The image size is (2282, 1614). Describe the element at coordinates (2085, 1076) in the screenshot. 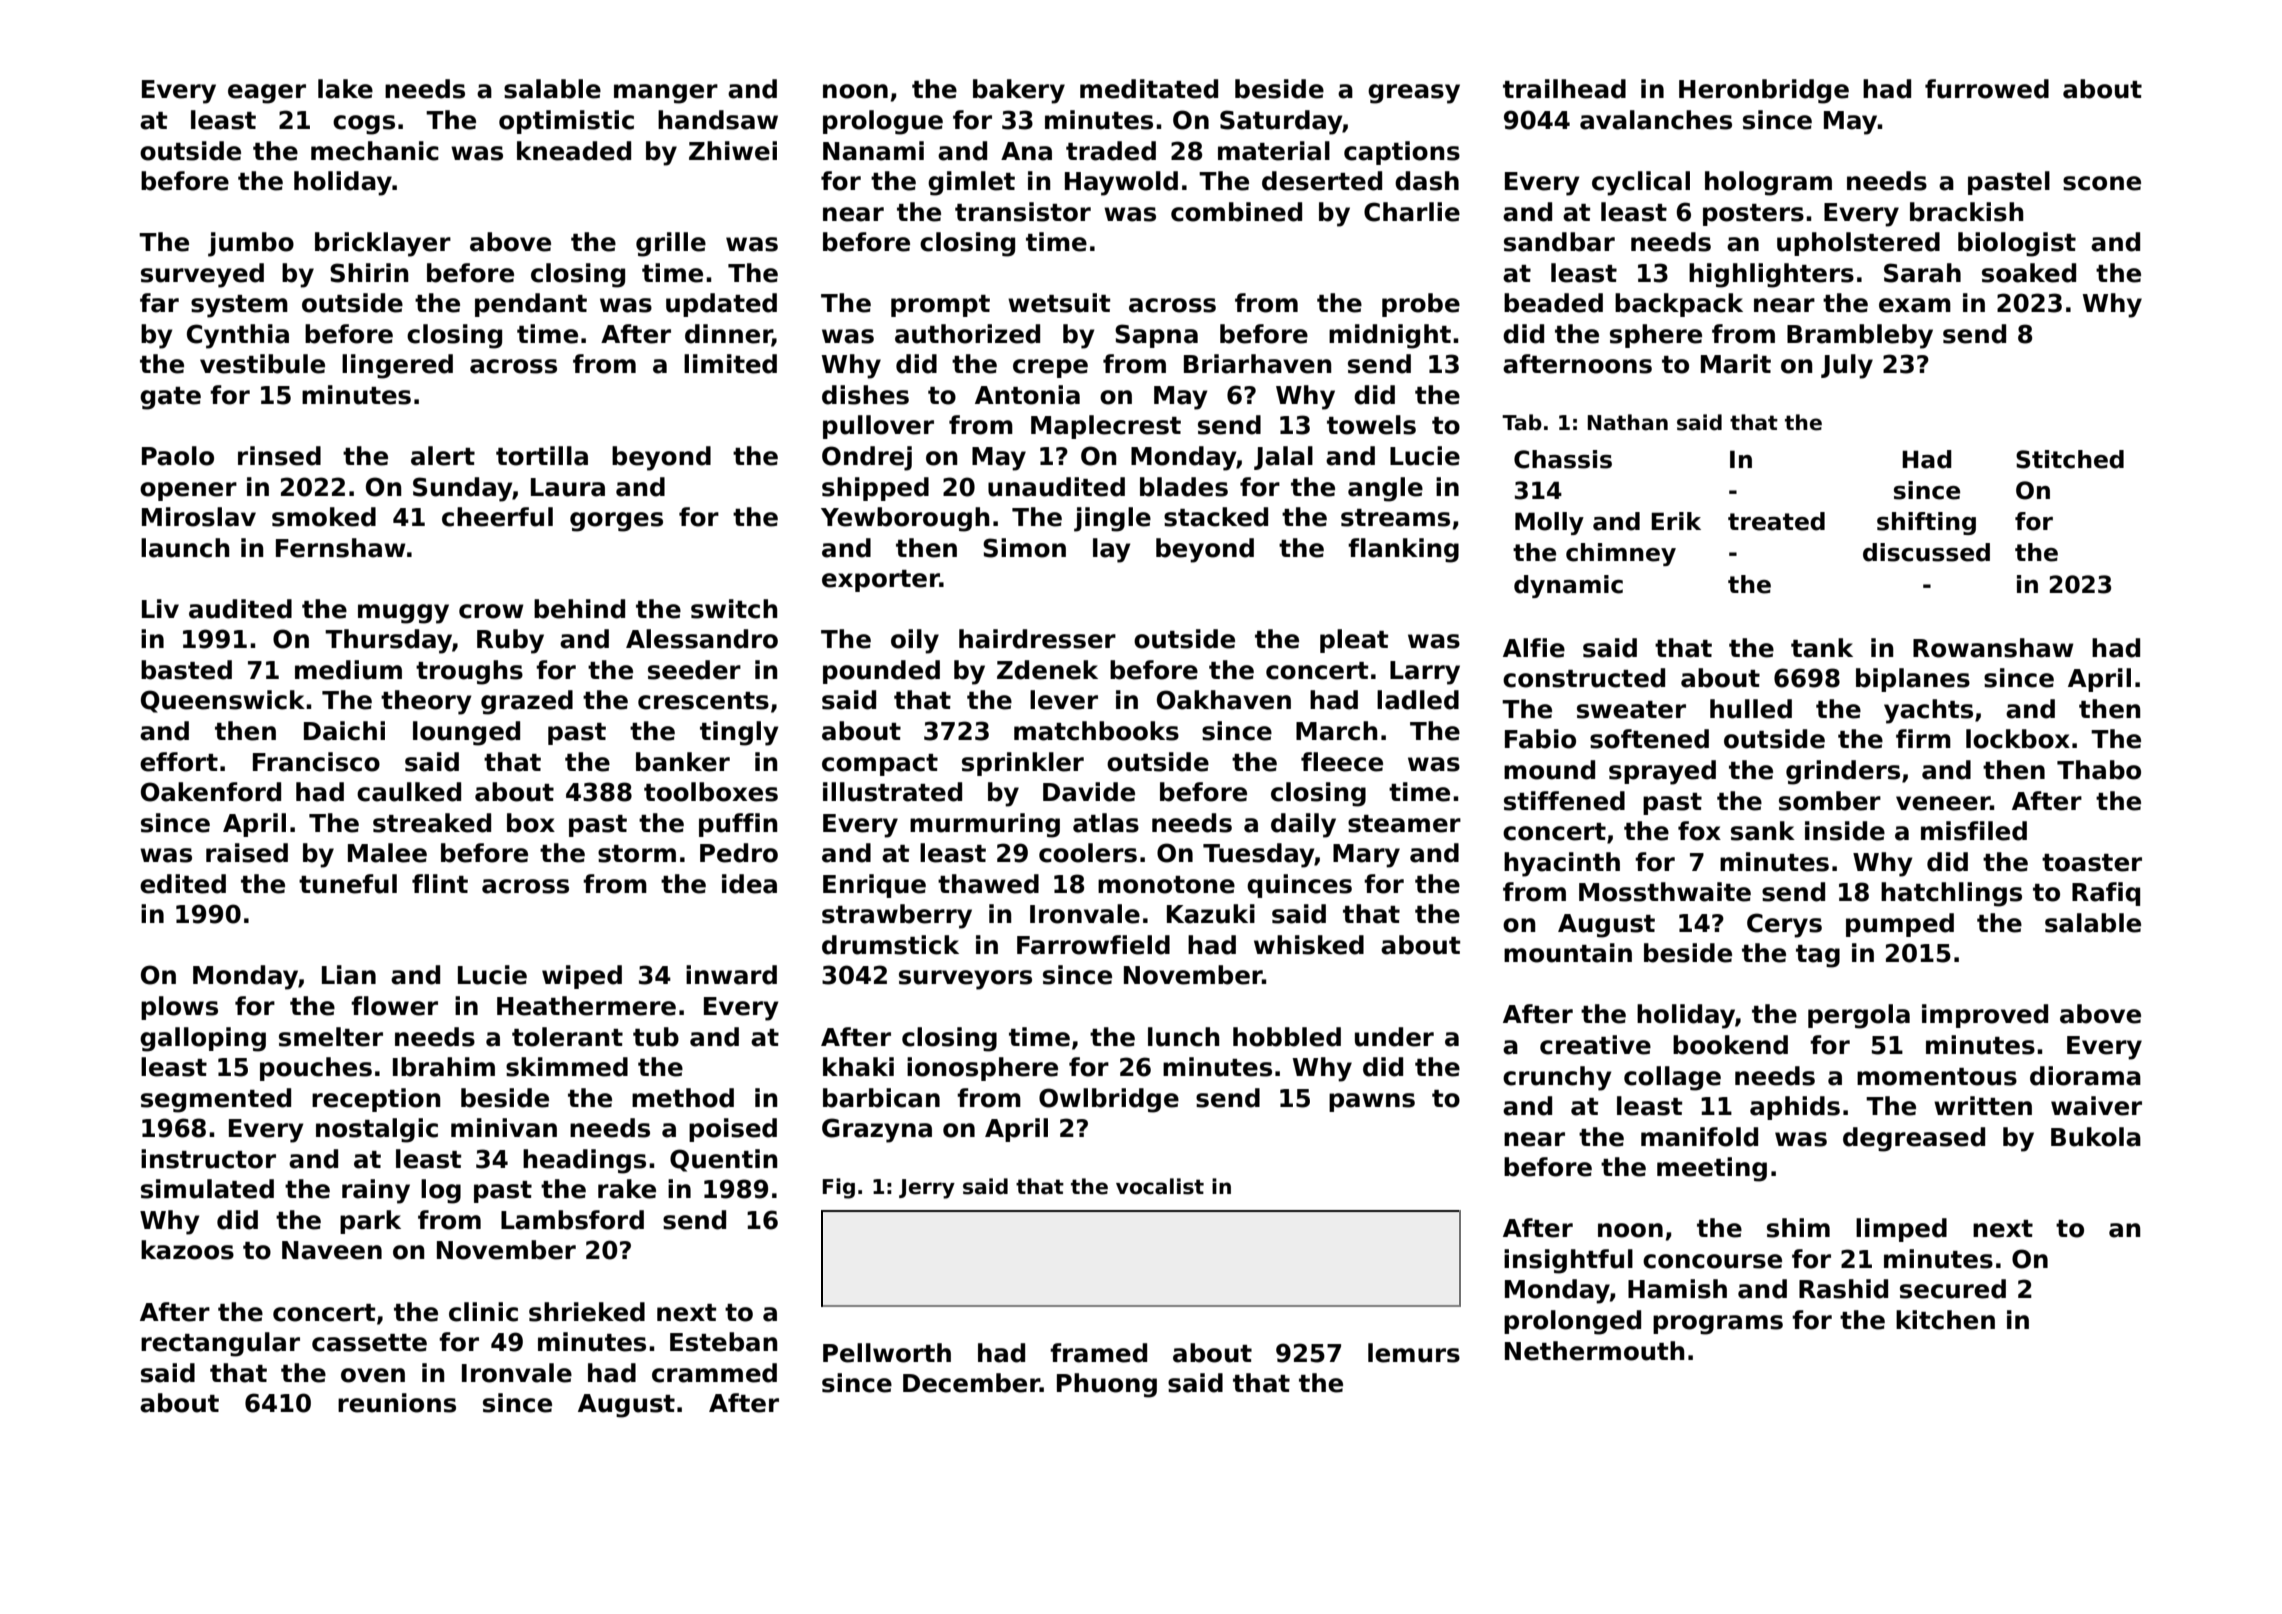

I see `diorama` at that location.
